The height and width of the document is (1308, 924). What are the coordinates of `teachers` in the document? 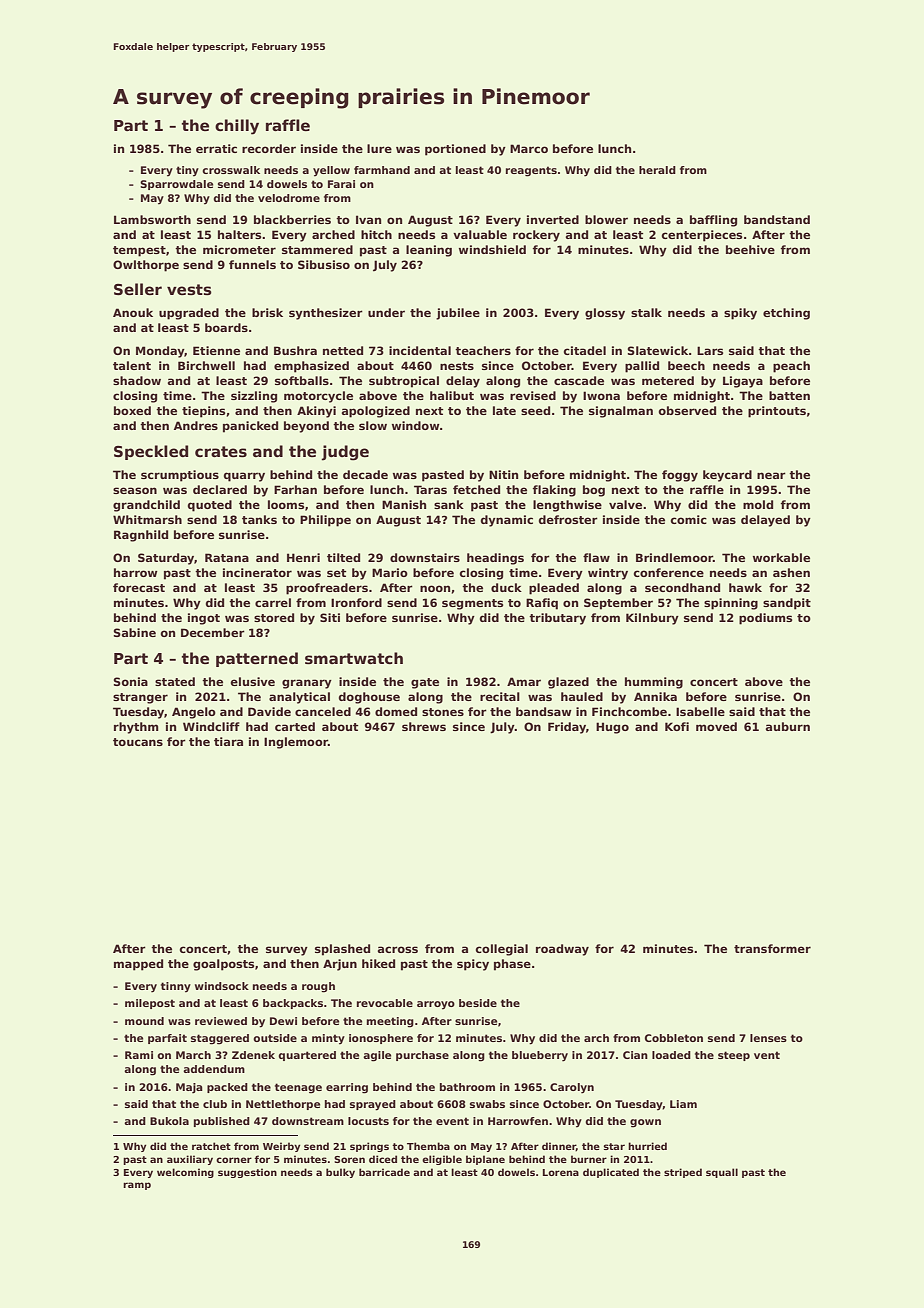 It's located at (483, 350).
